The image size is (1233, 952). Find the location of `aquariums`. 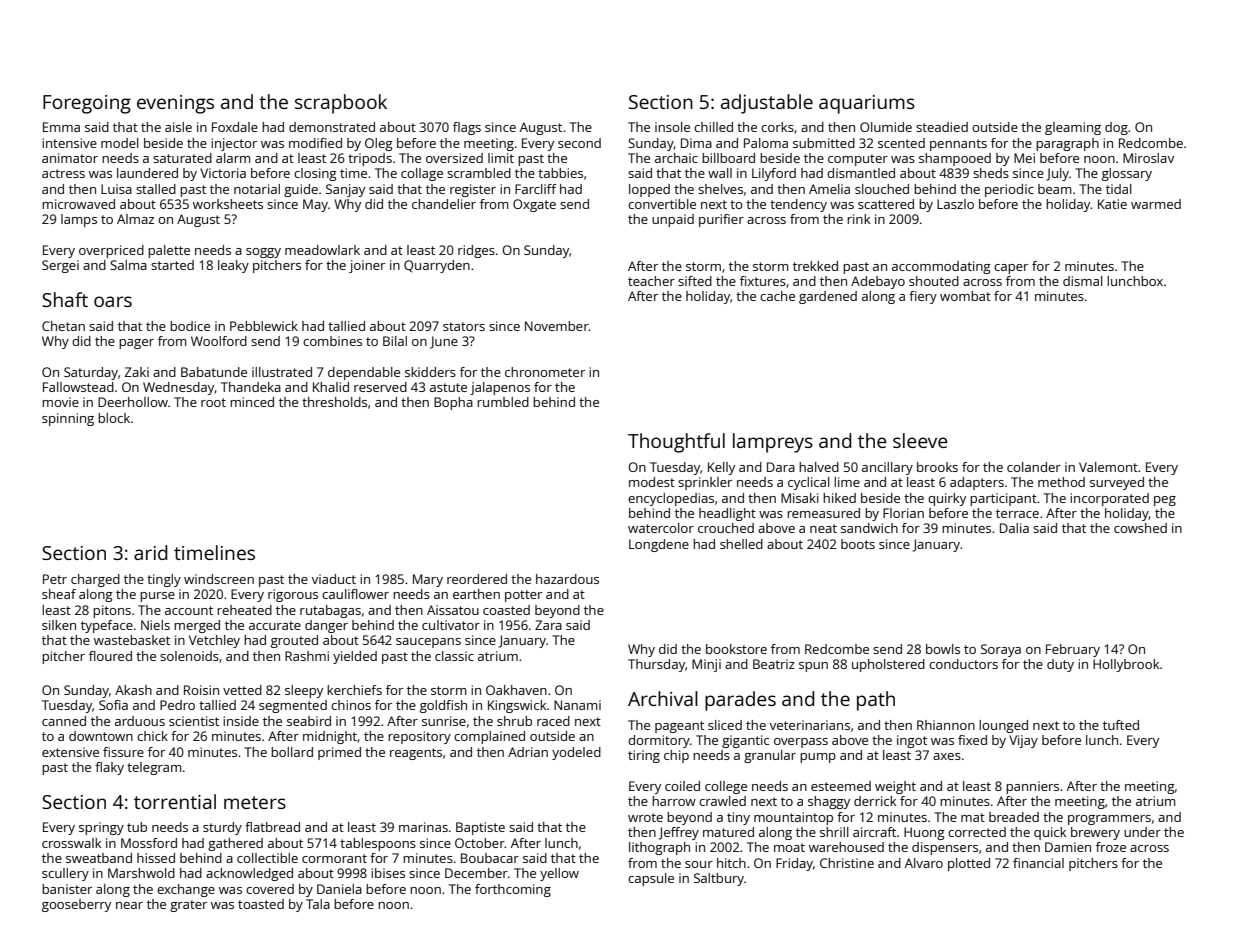

aquariums is located at coordinates (867, 104).
